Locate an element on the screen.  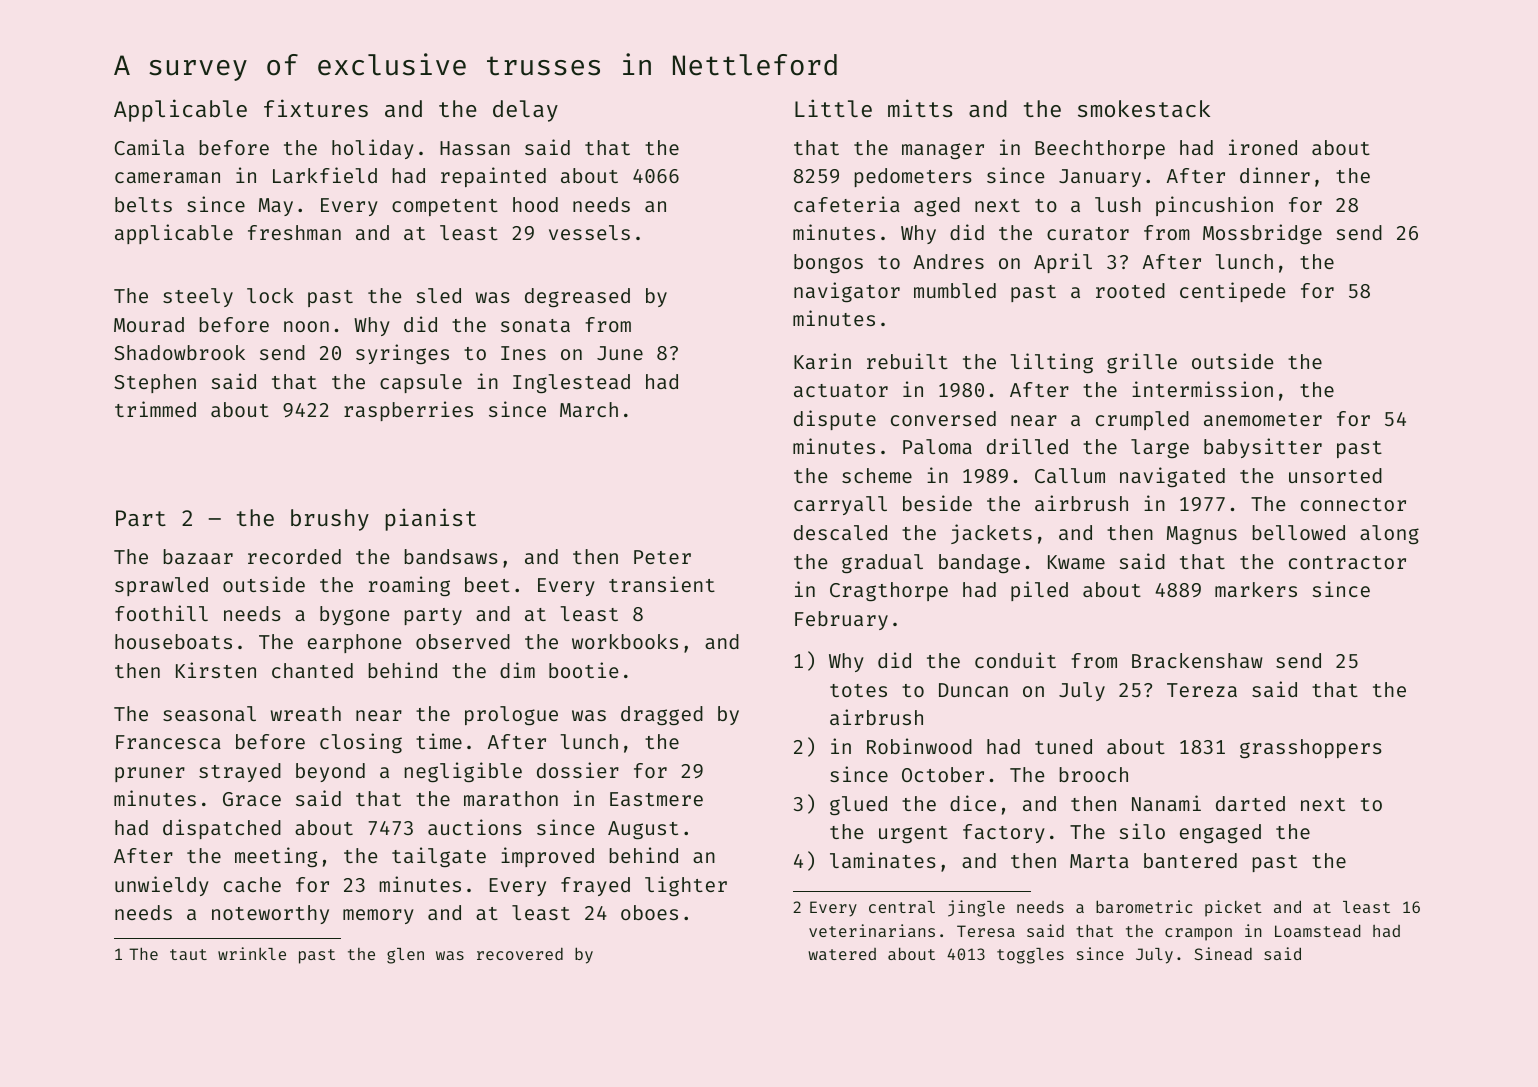
markers is located at coordinates (1256, 589).
